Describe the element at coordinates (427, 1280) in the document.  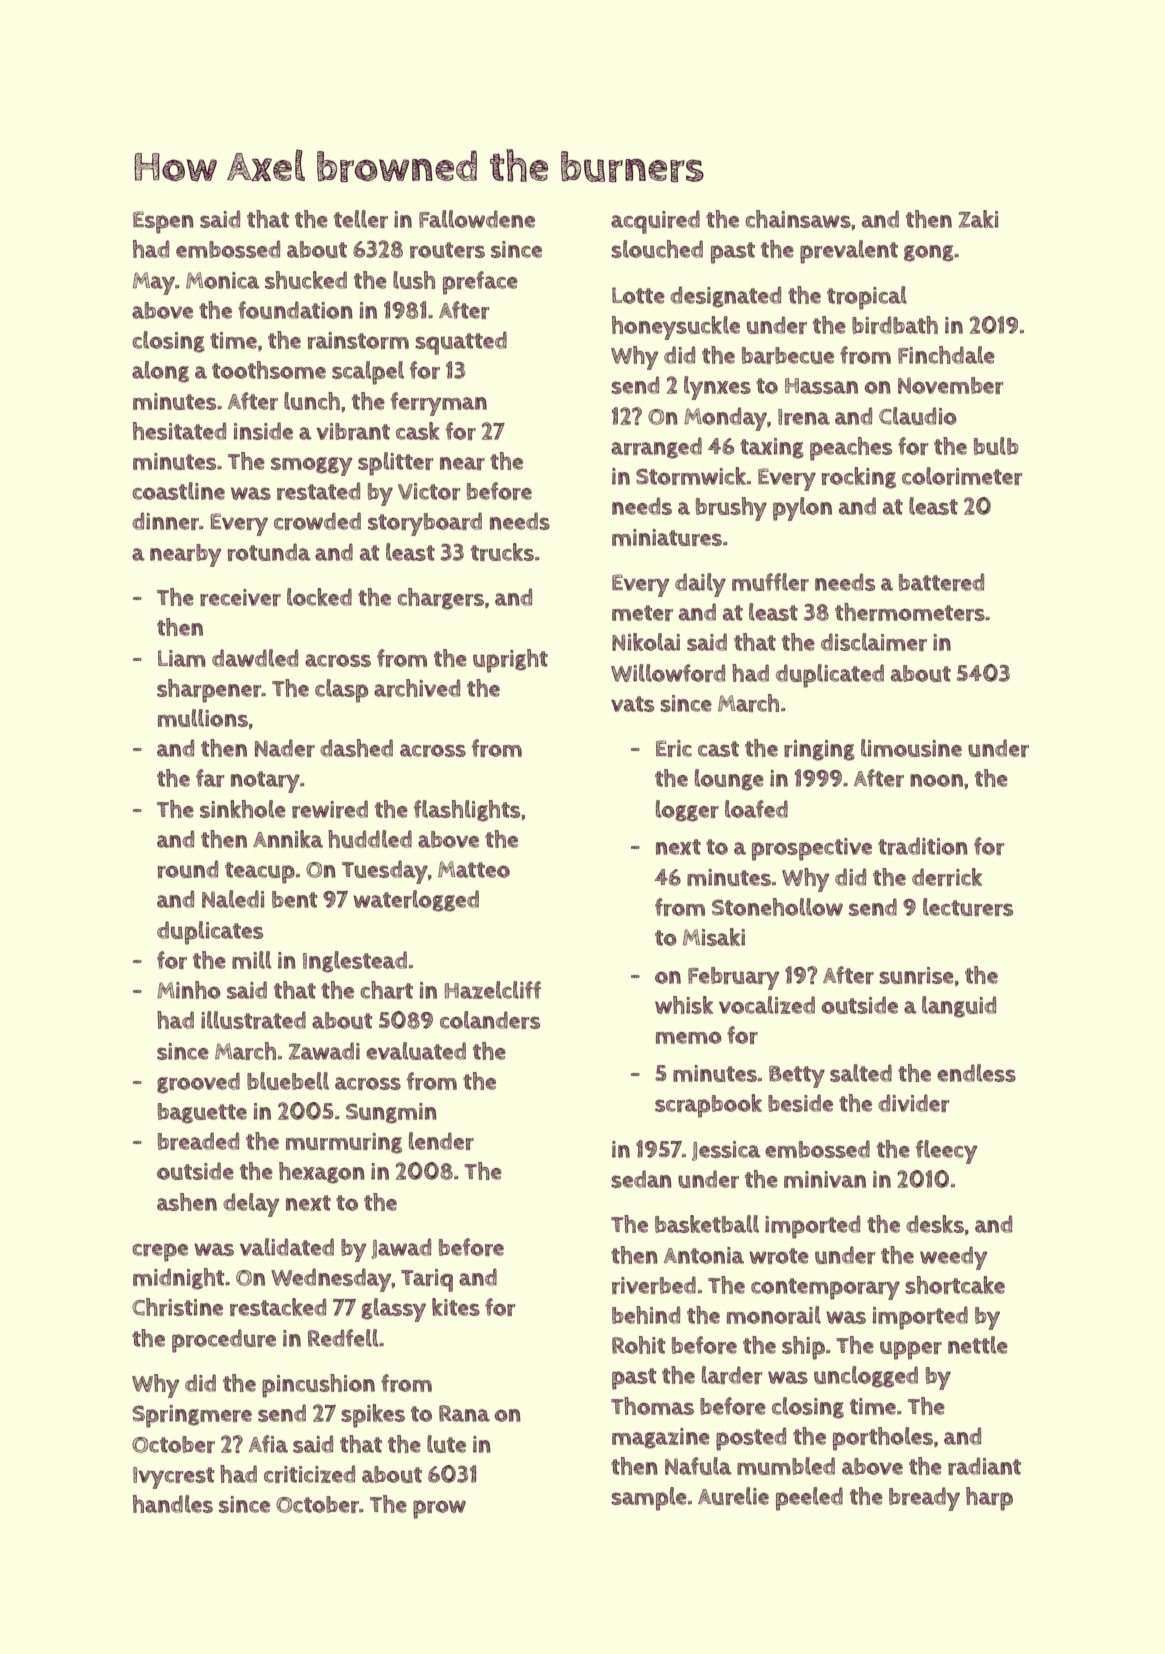
I see `Tariq` at that location.
